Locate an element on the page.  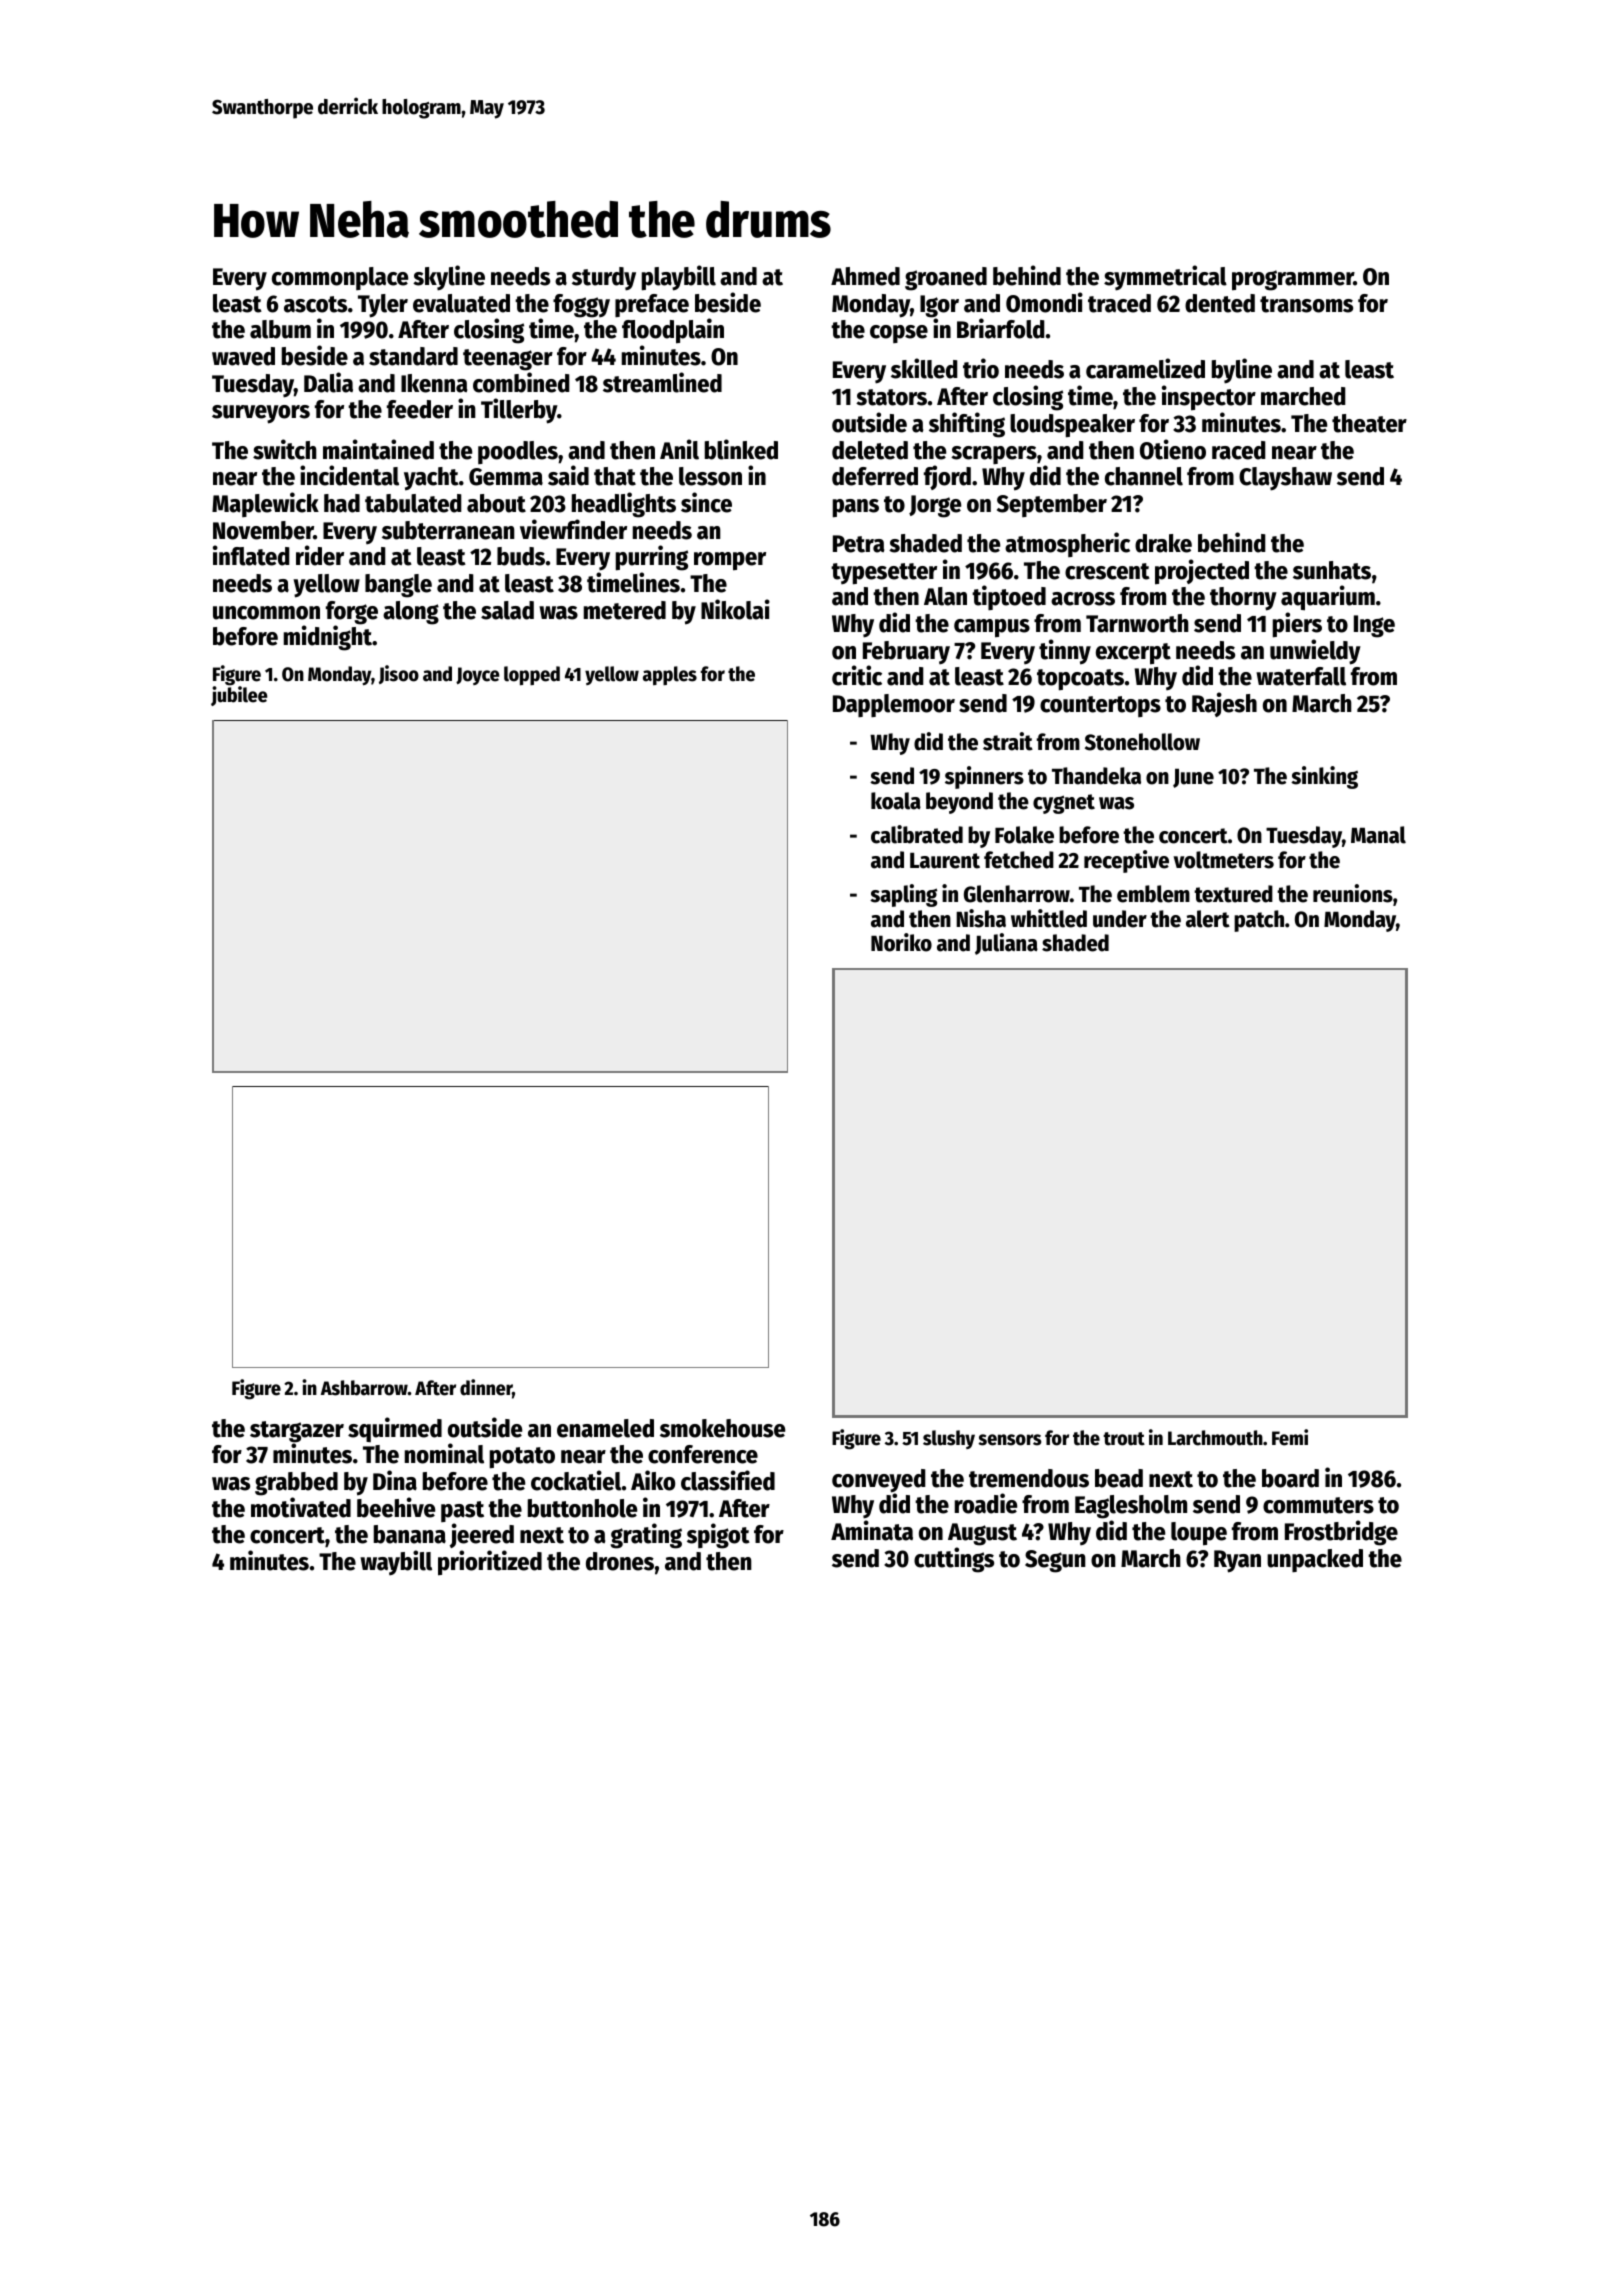
Ashbarrow is located at coordinates (364, 1388).
